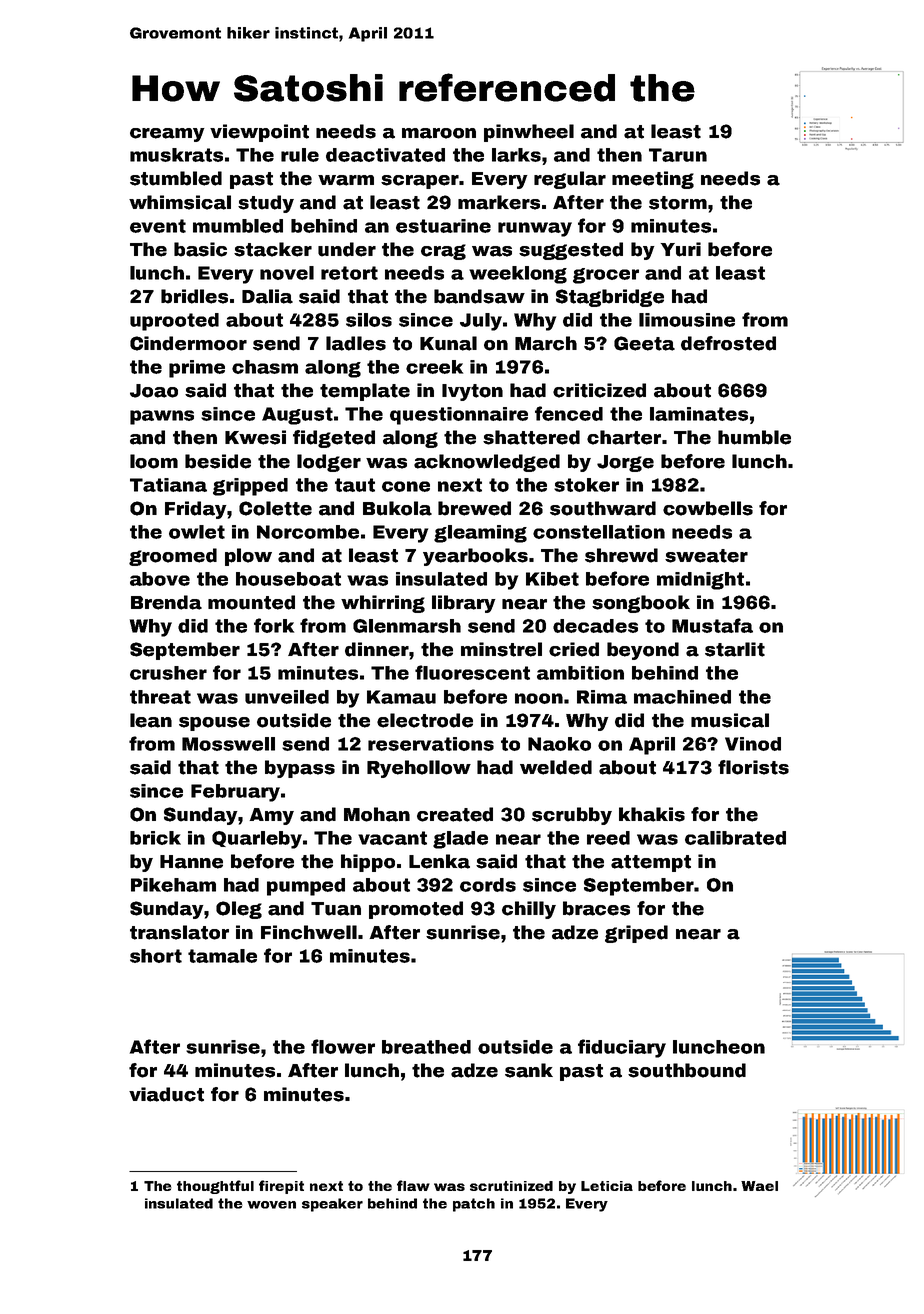 The width and height of the document is (924, 1314). Describe the element at coordinates (343, 1046) in the document. I see `flower` at that location.
